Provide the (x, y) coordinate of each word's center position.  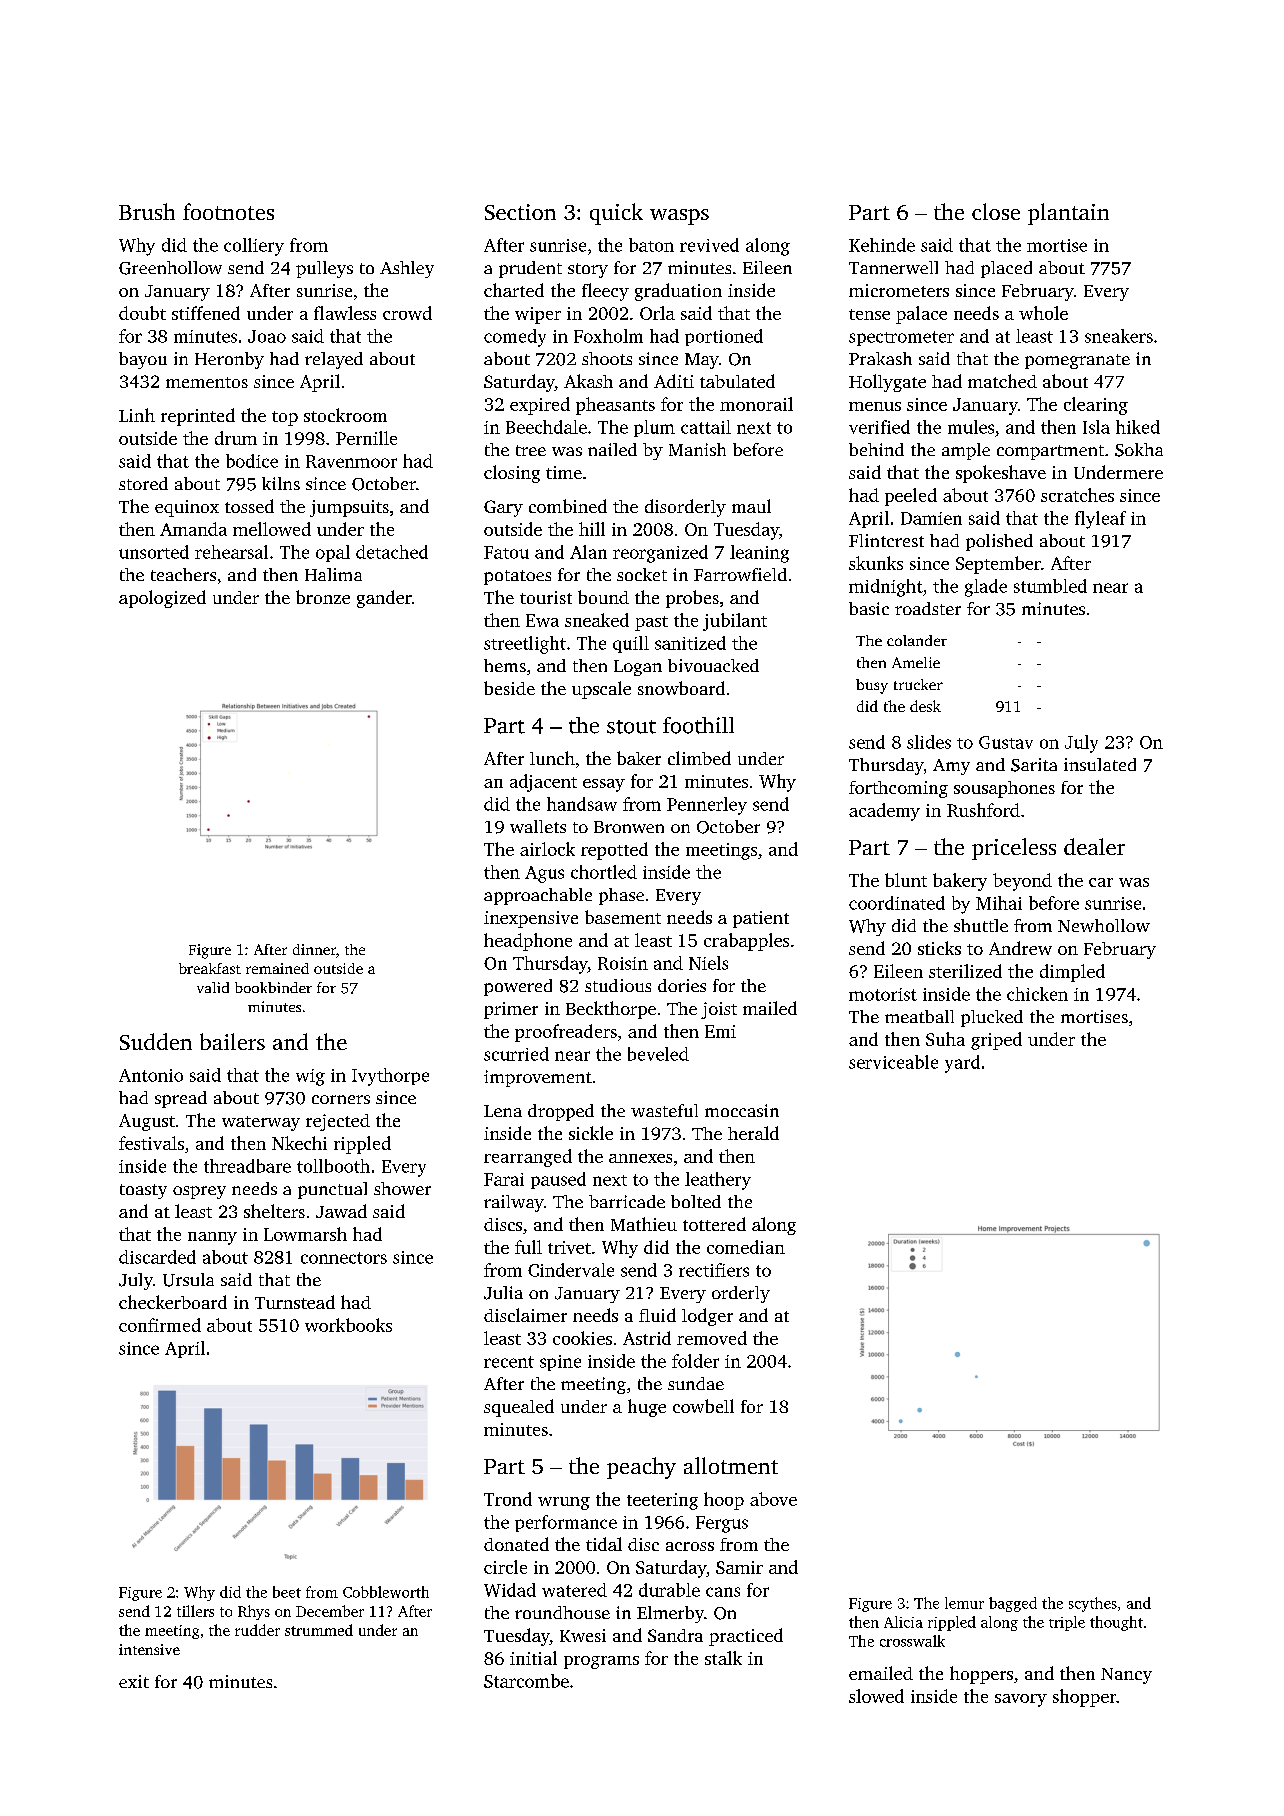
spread (181, 1099)
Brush (147, 211)
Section (520, 212)
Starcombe (526, 1681)
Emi (720, 1031)
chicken (1037, 994)
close (996, 211)
